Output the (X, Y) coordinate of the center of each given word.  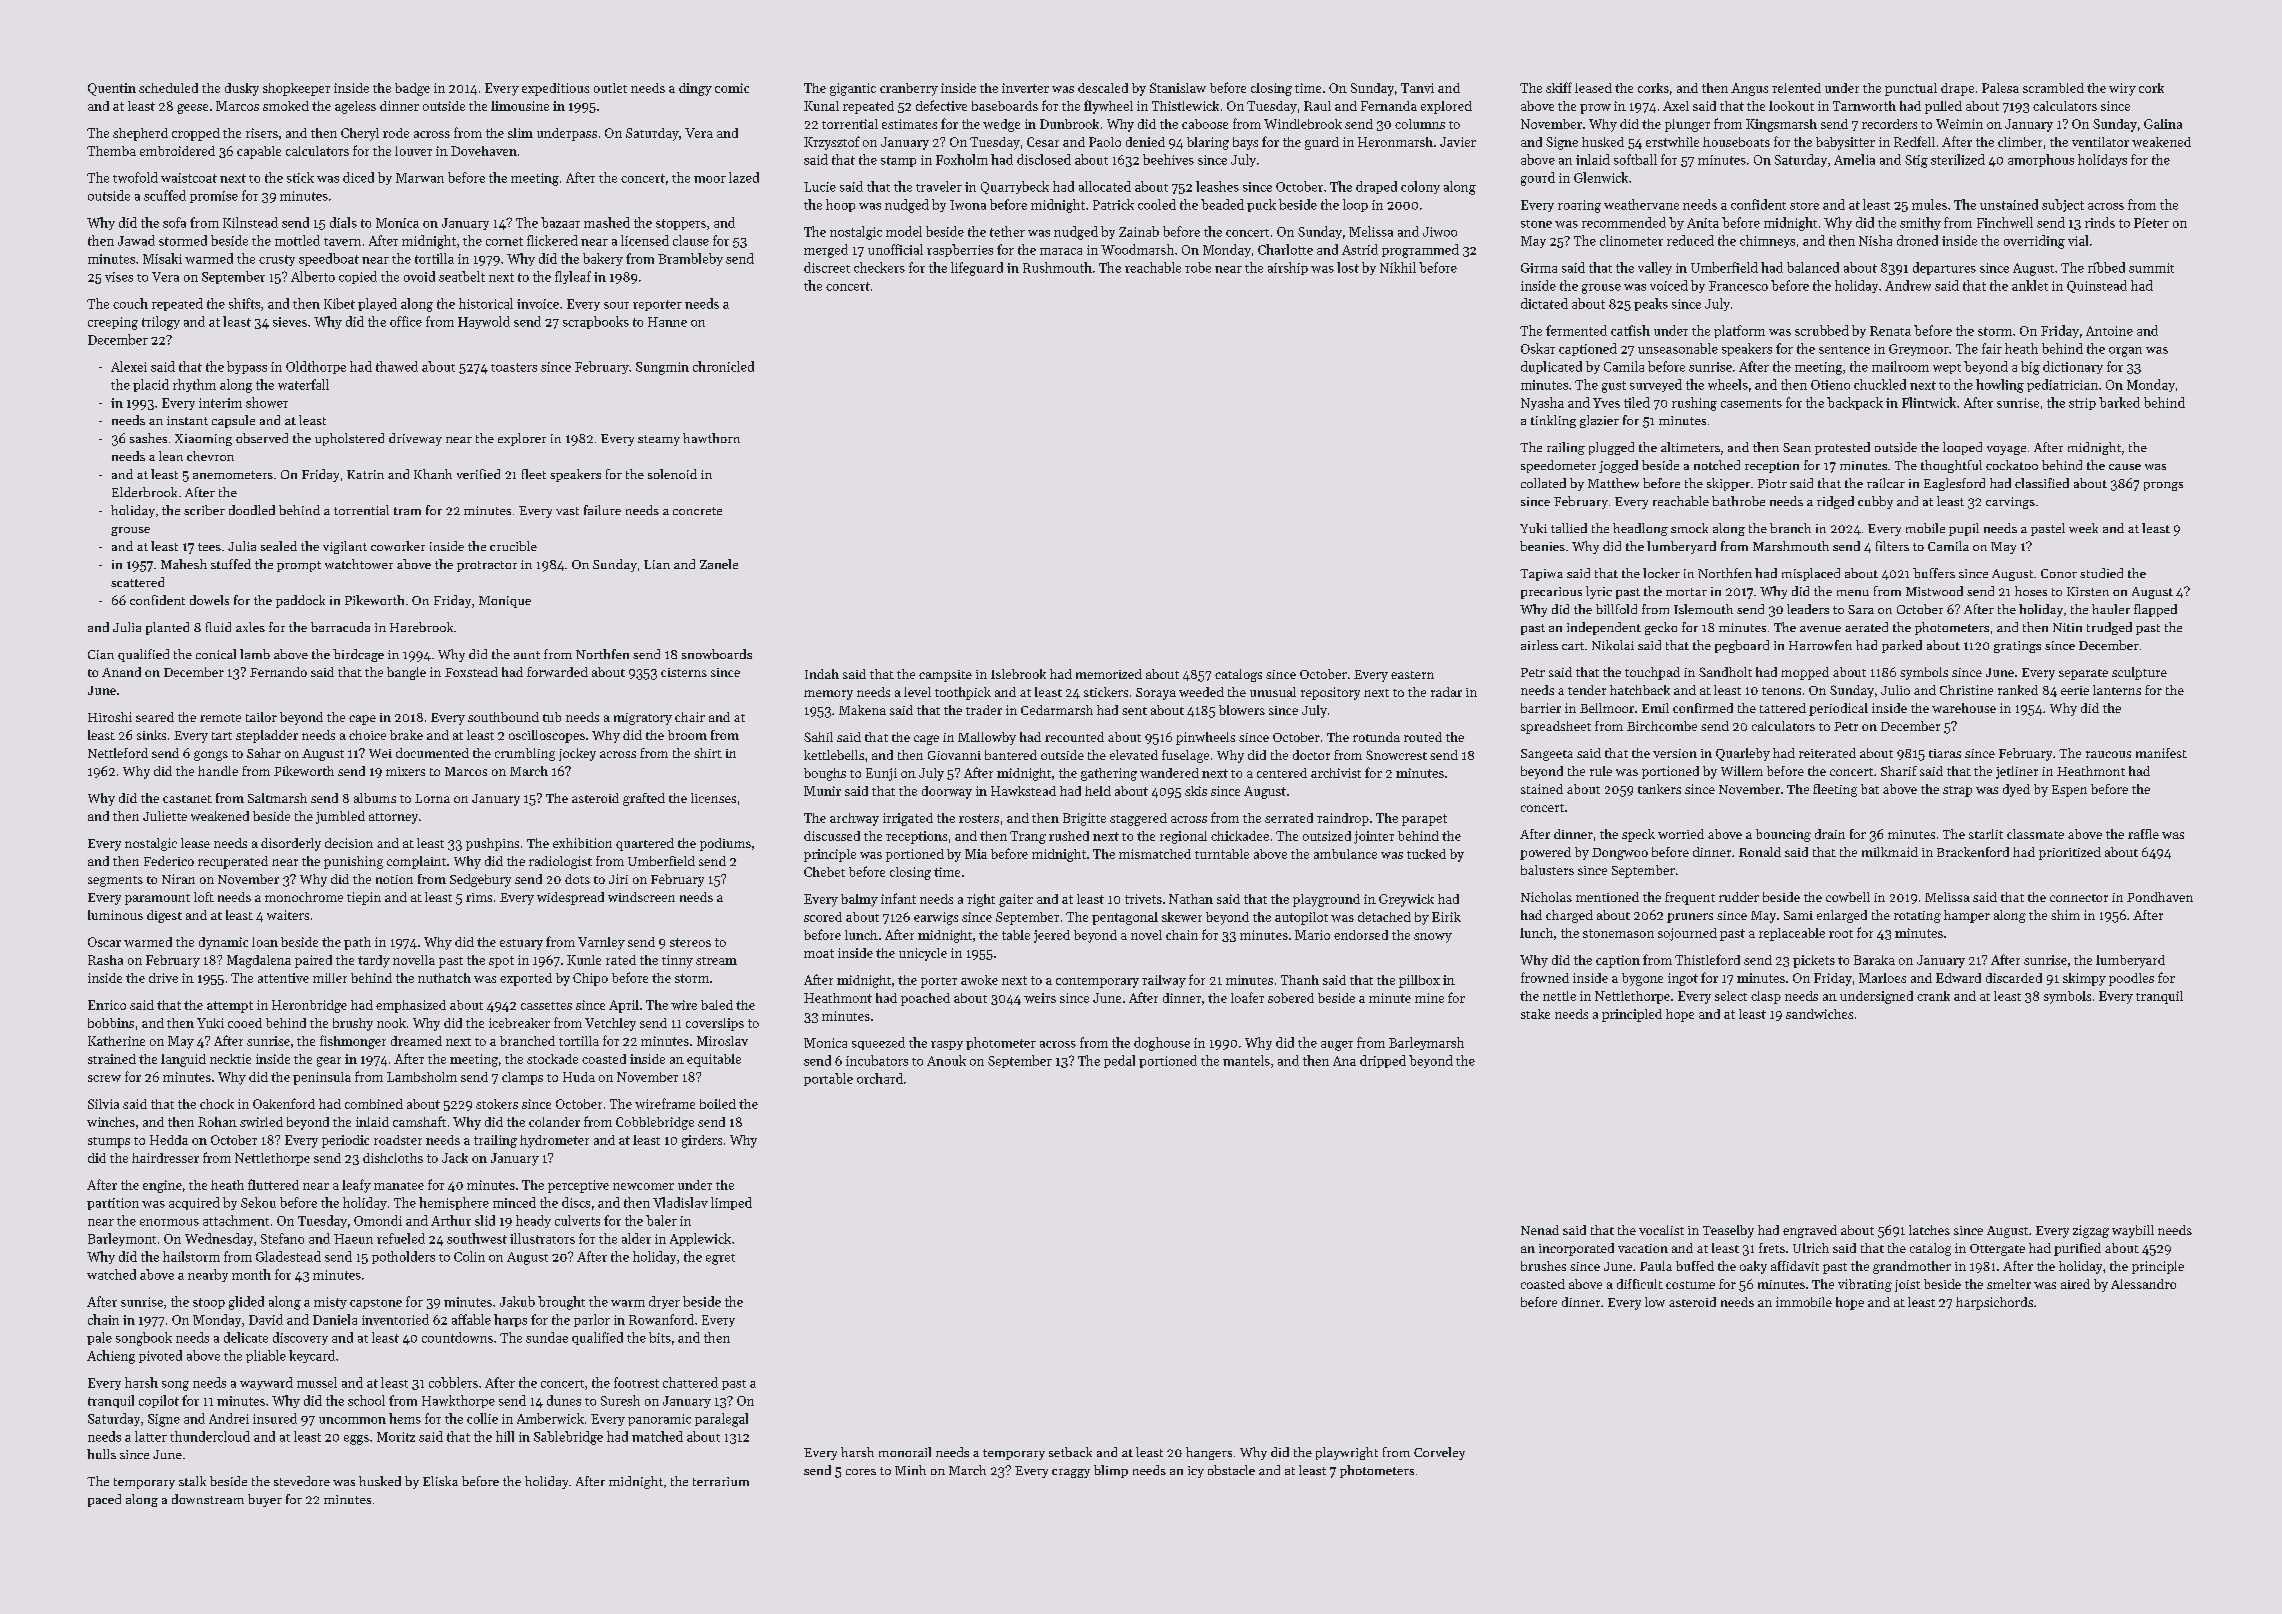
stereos (690, 942)
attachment (236, 1220)
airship (1288, 268)
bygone (1642, 979)
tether (1007, 231)
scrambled (2053, 88)
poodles (2131, 979)
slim (520, 133)
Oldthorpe (316, 367)
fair (1992, 348)
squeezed (878, 1043)
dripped (1383, 1061)
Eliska (440, 1481)
